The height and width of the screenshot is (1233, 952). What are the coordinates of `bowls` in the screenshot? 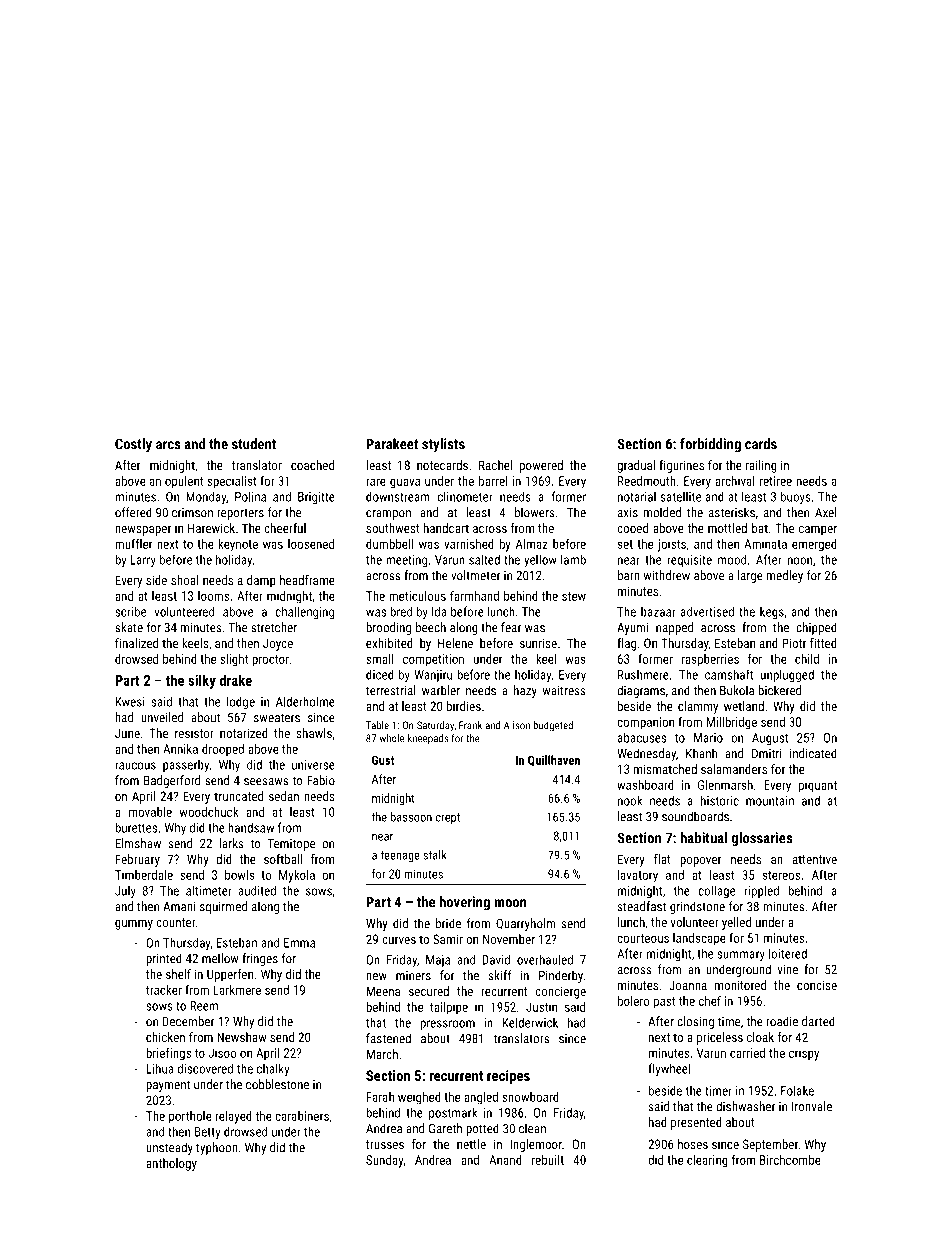 It's located at (240, 875).
